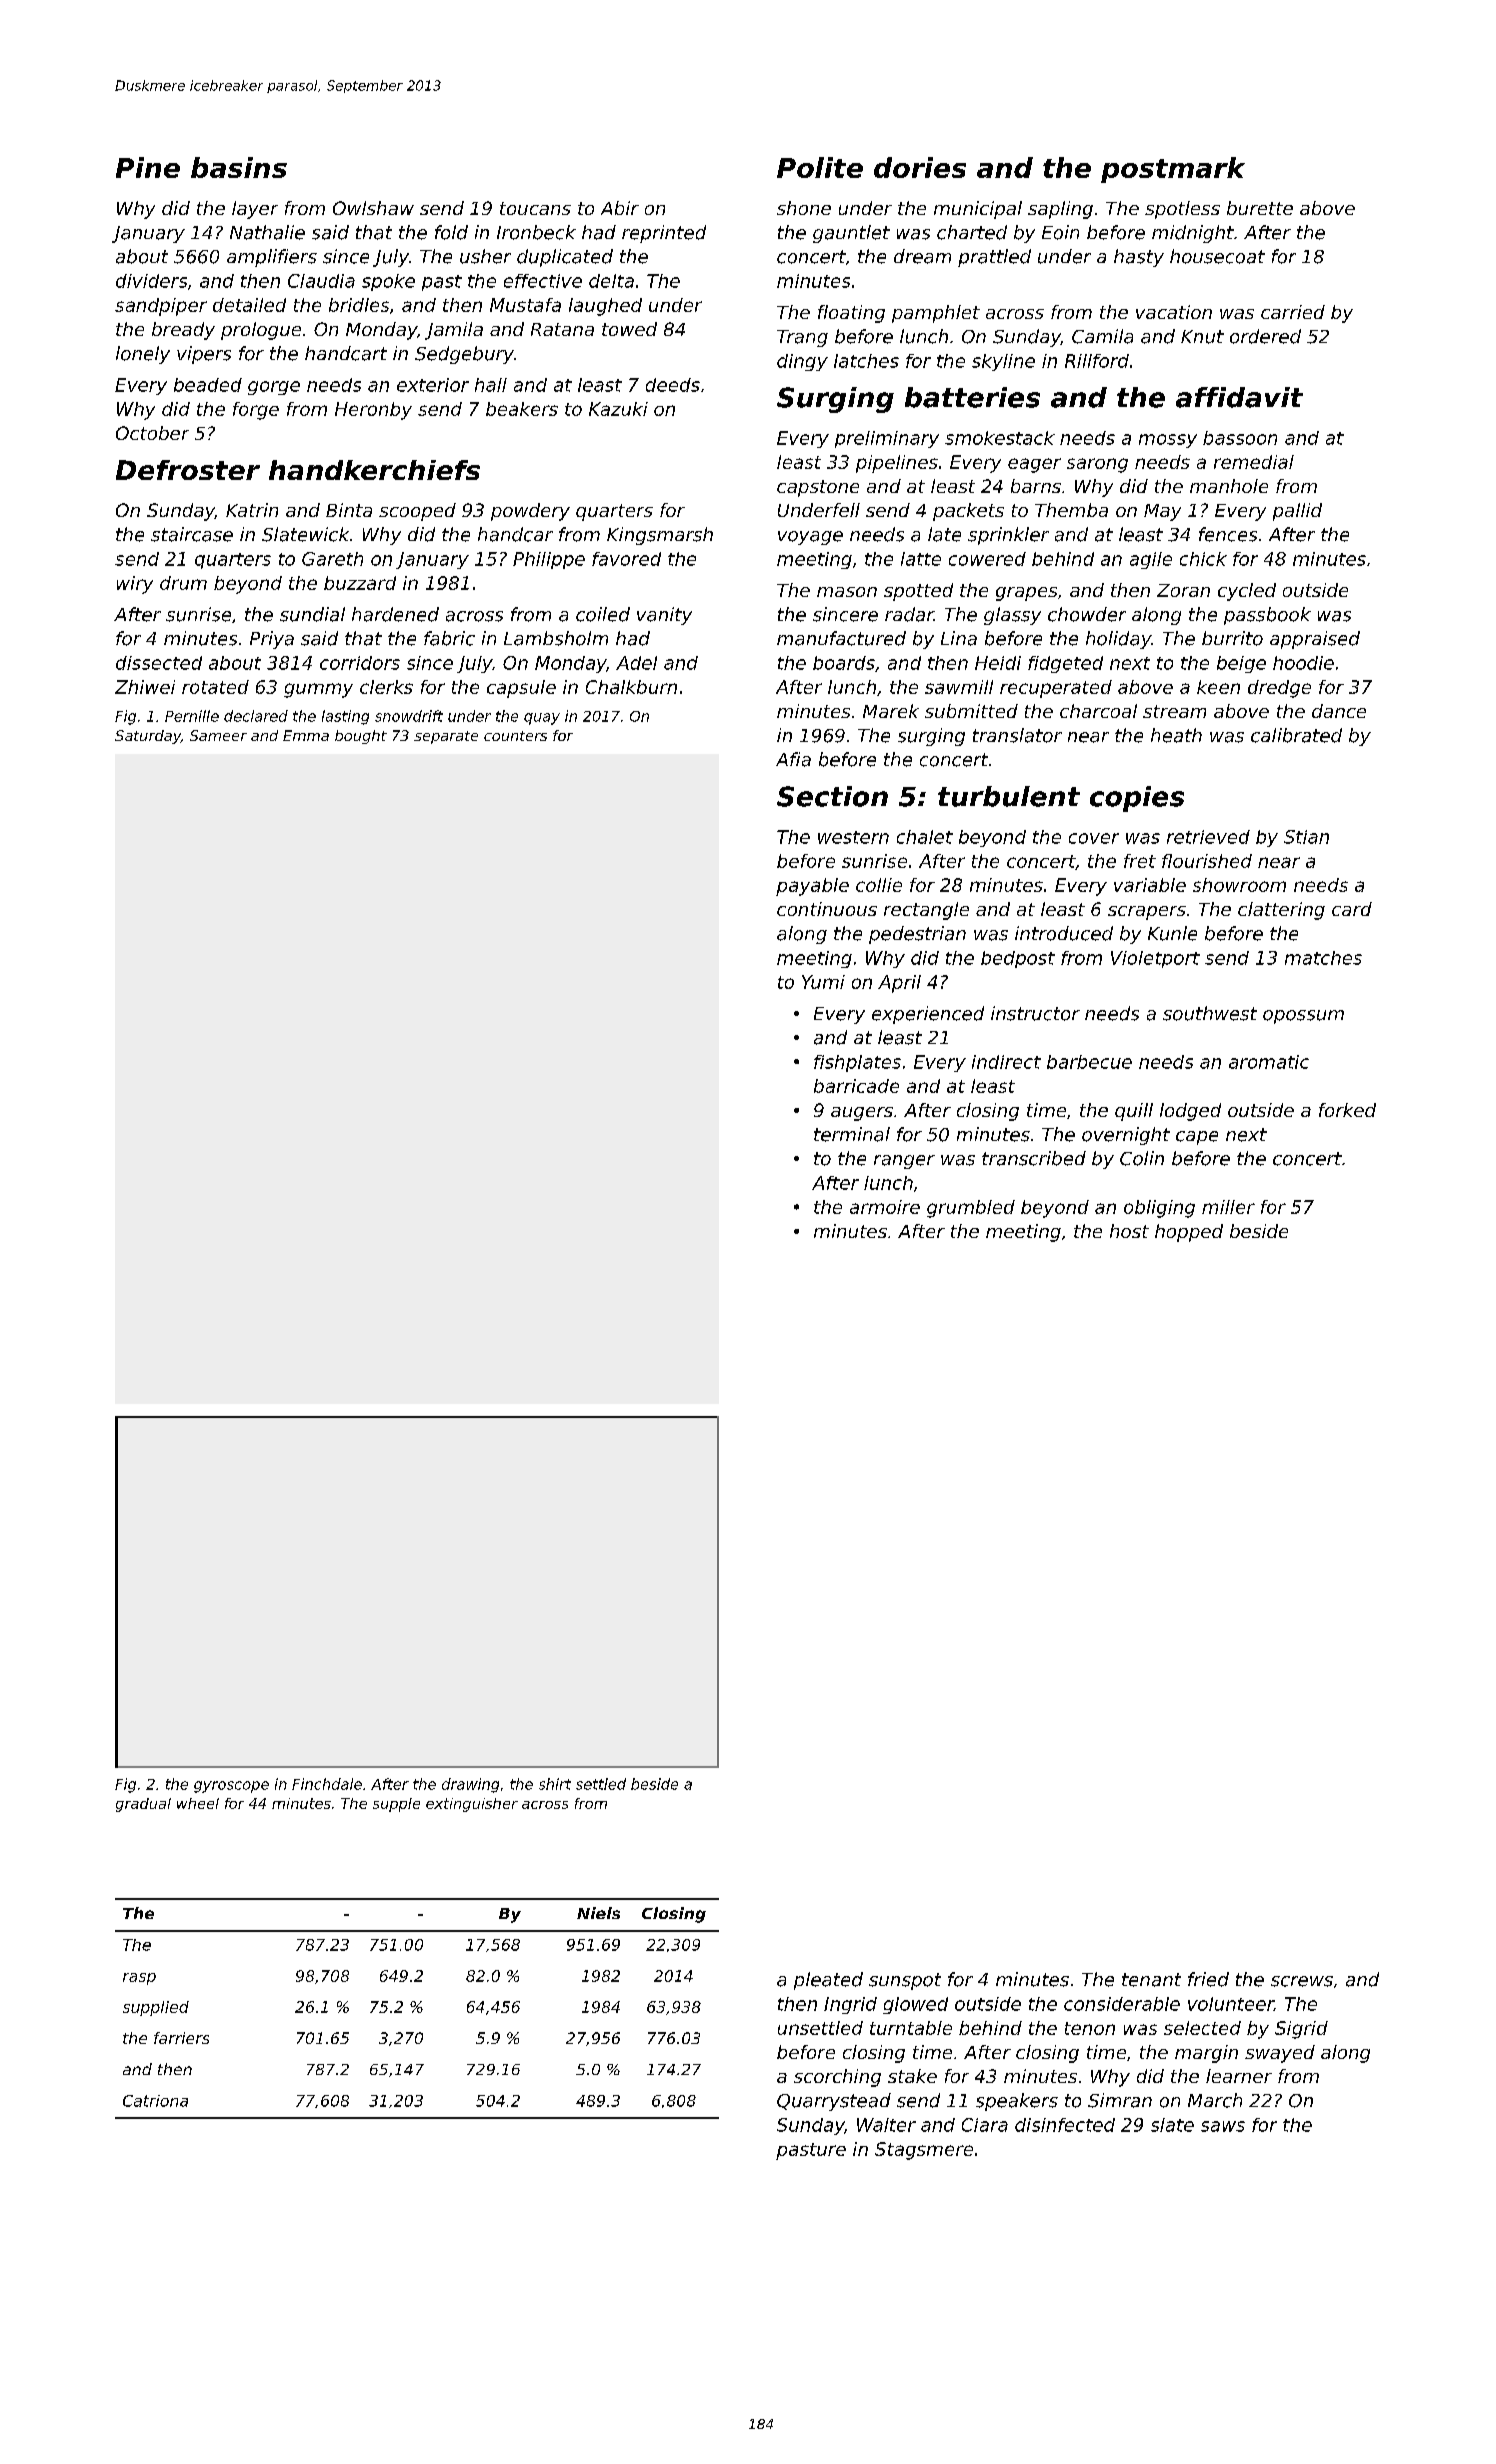 The width and height of the page is (1496, 2464). What do you see at coordinates (374, 470) in the page?
I see `handkerchiefs` at bounding box center [374, 470].
